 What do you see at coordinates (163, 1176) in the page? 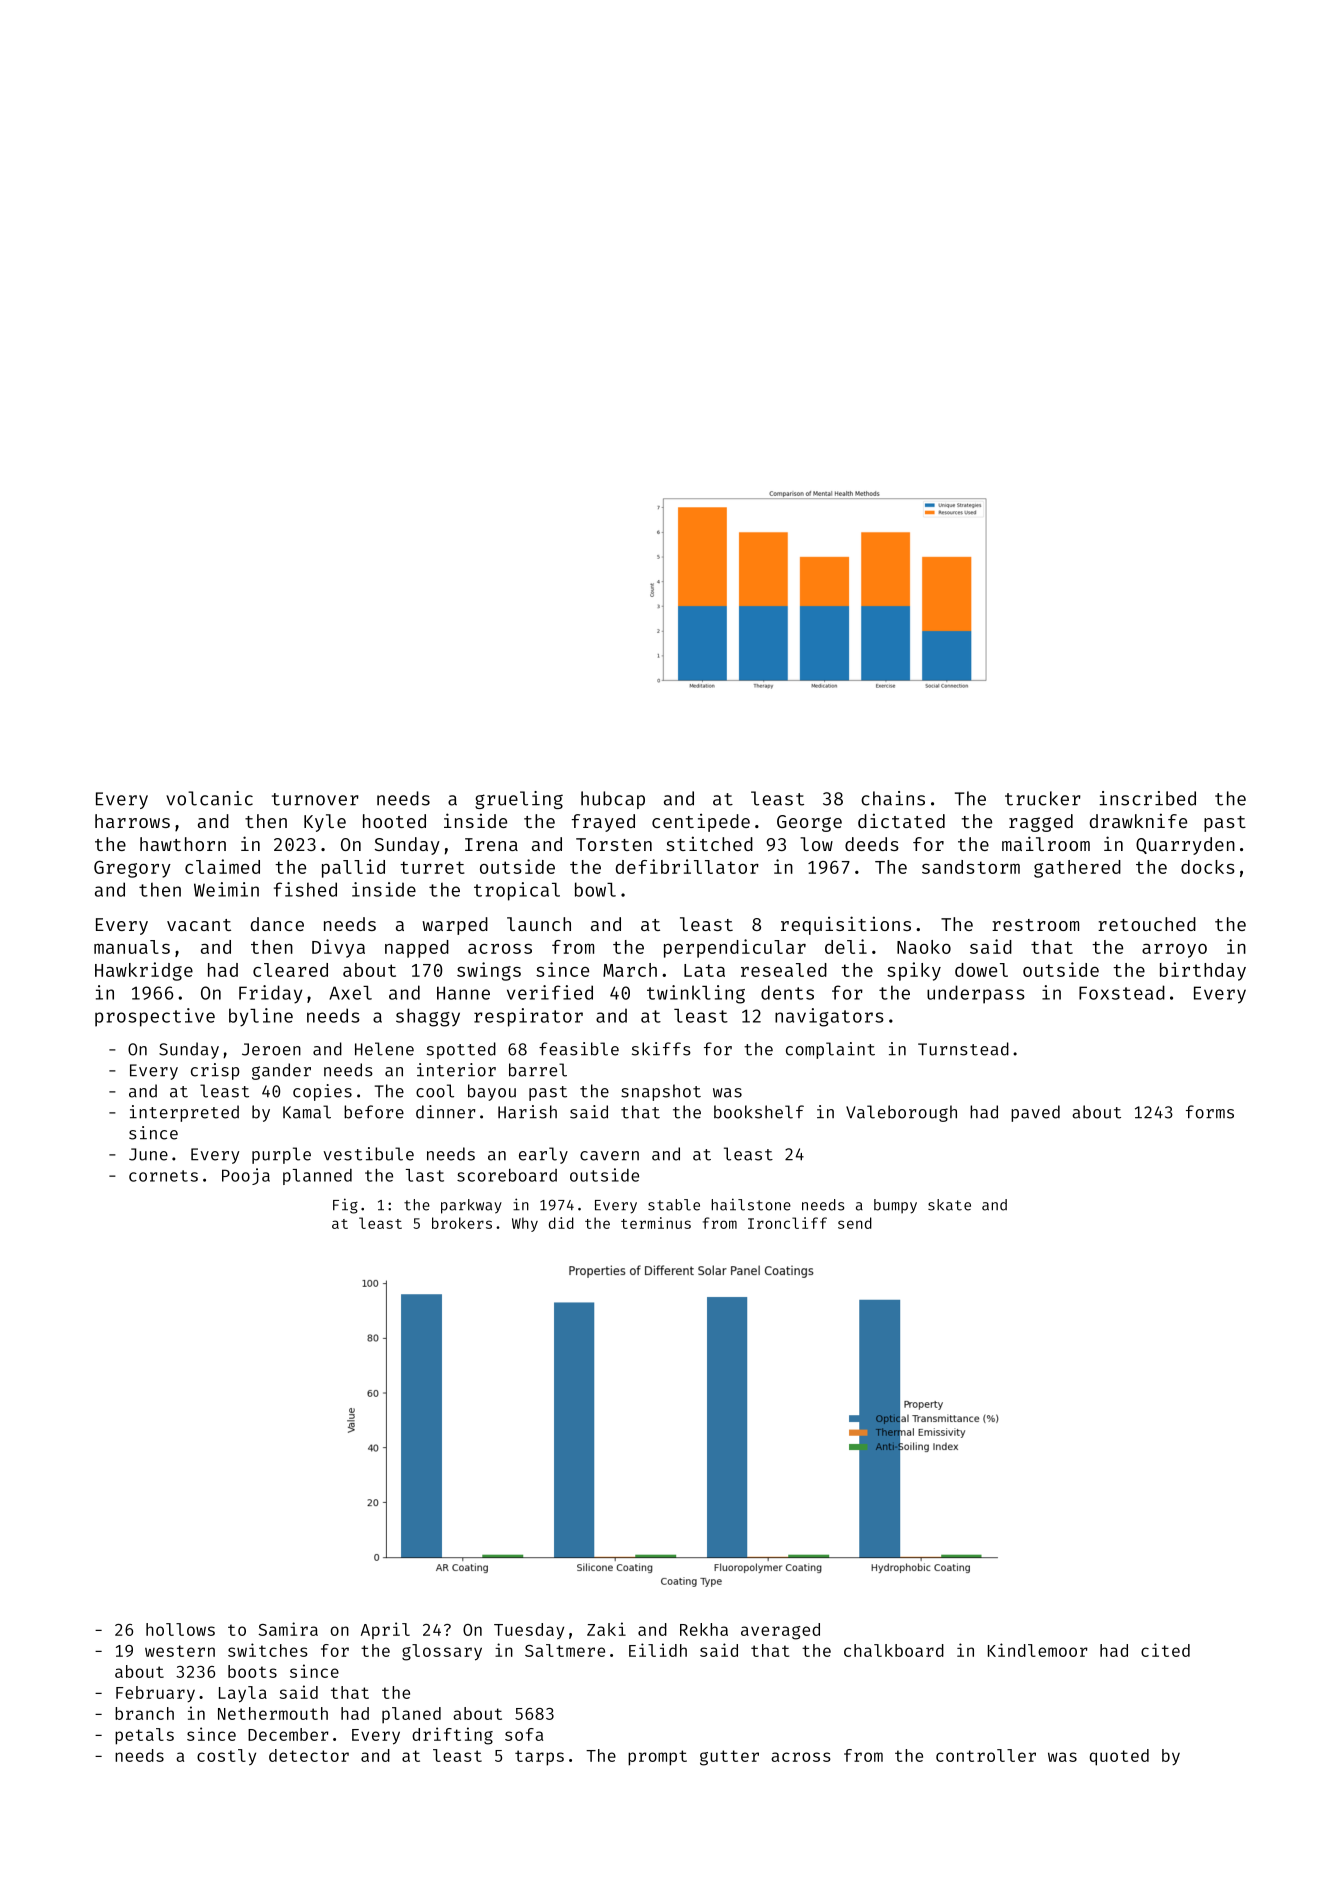
I see `cornets` at bounding box center [163, 1176].
